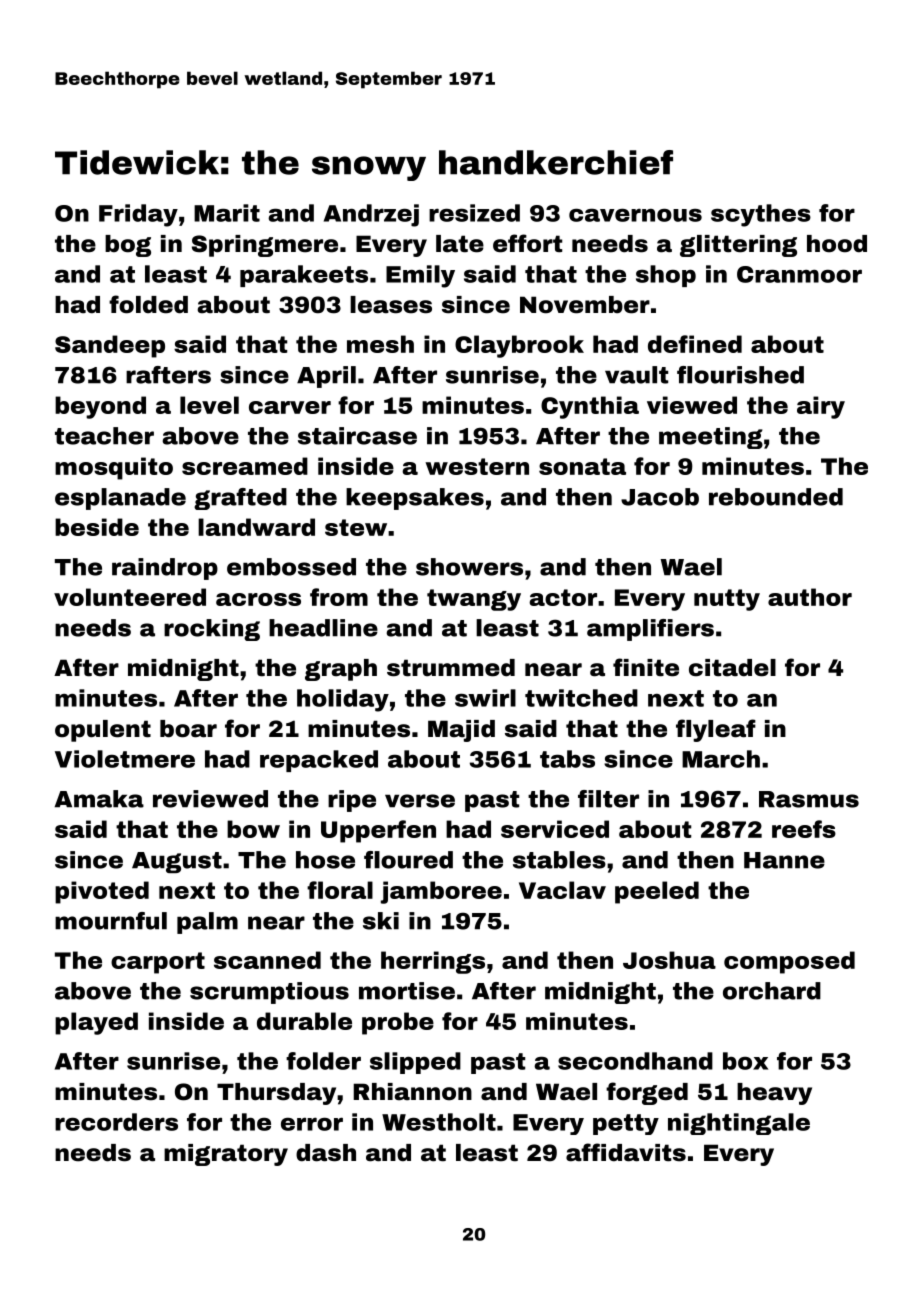 The height and width of the image is (1314, 924). Describe the element at coordinates (474, 213) in the image. I see `resized` at that location.
